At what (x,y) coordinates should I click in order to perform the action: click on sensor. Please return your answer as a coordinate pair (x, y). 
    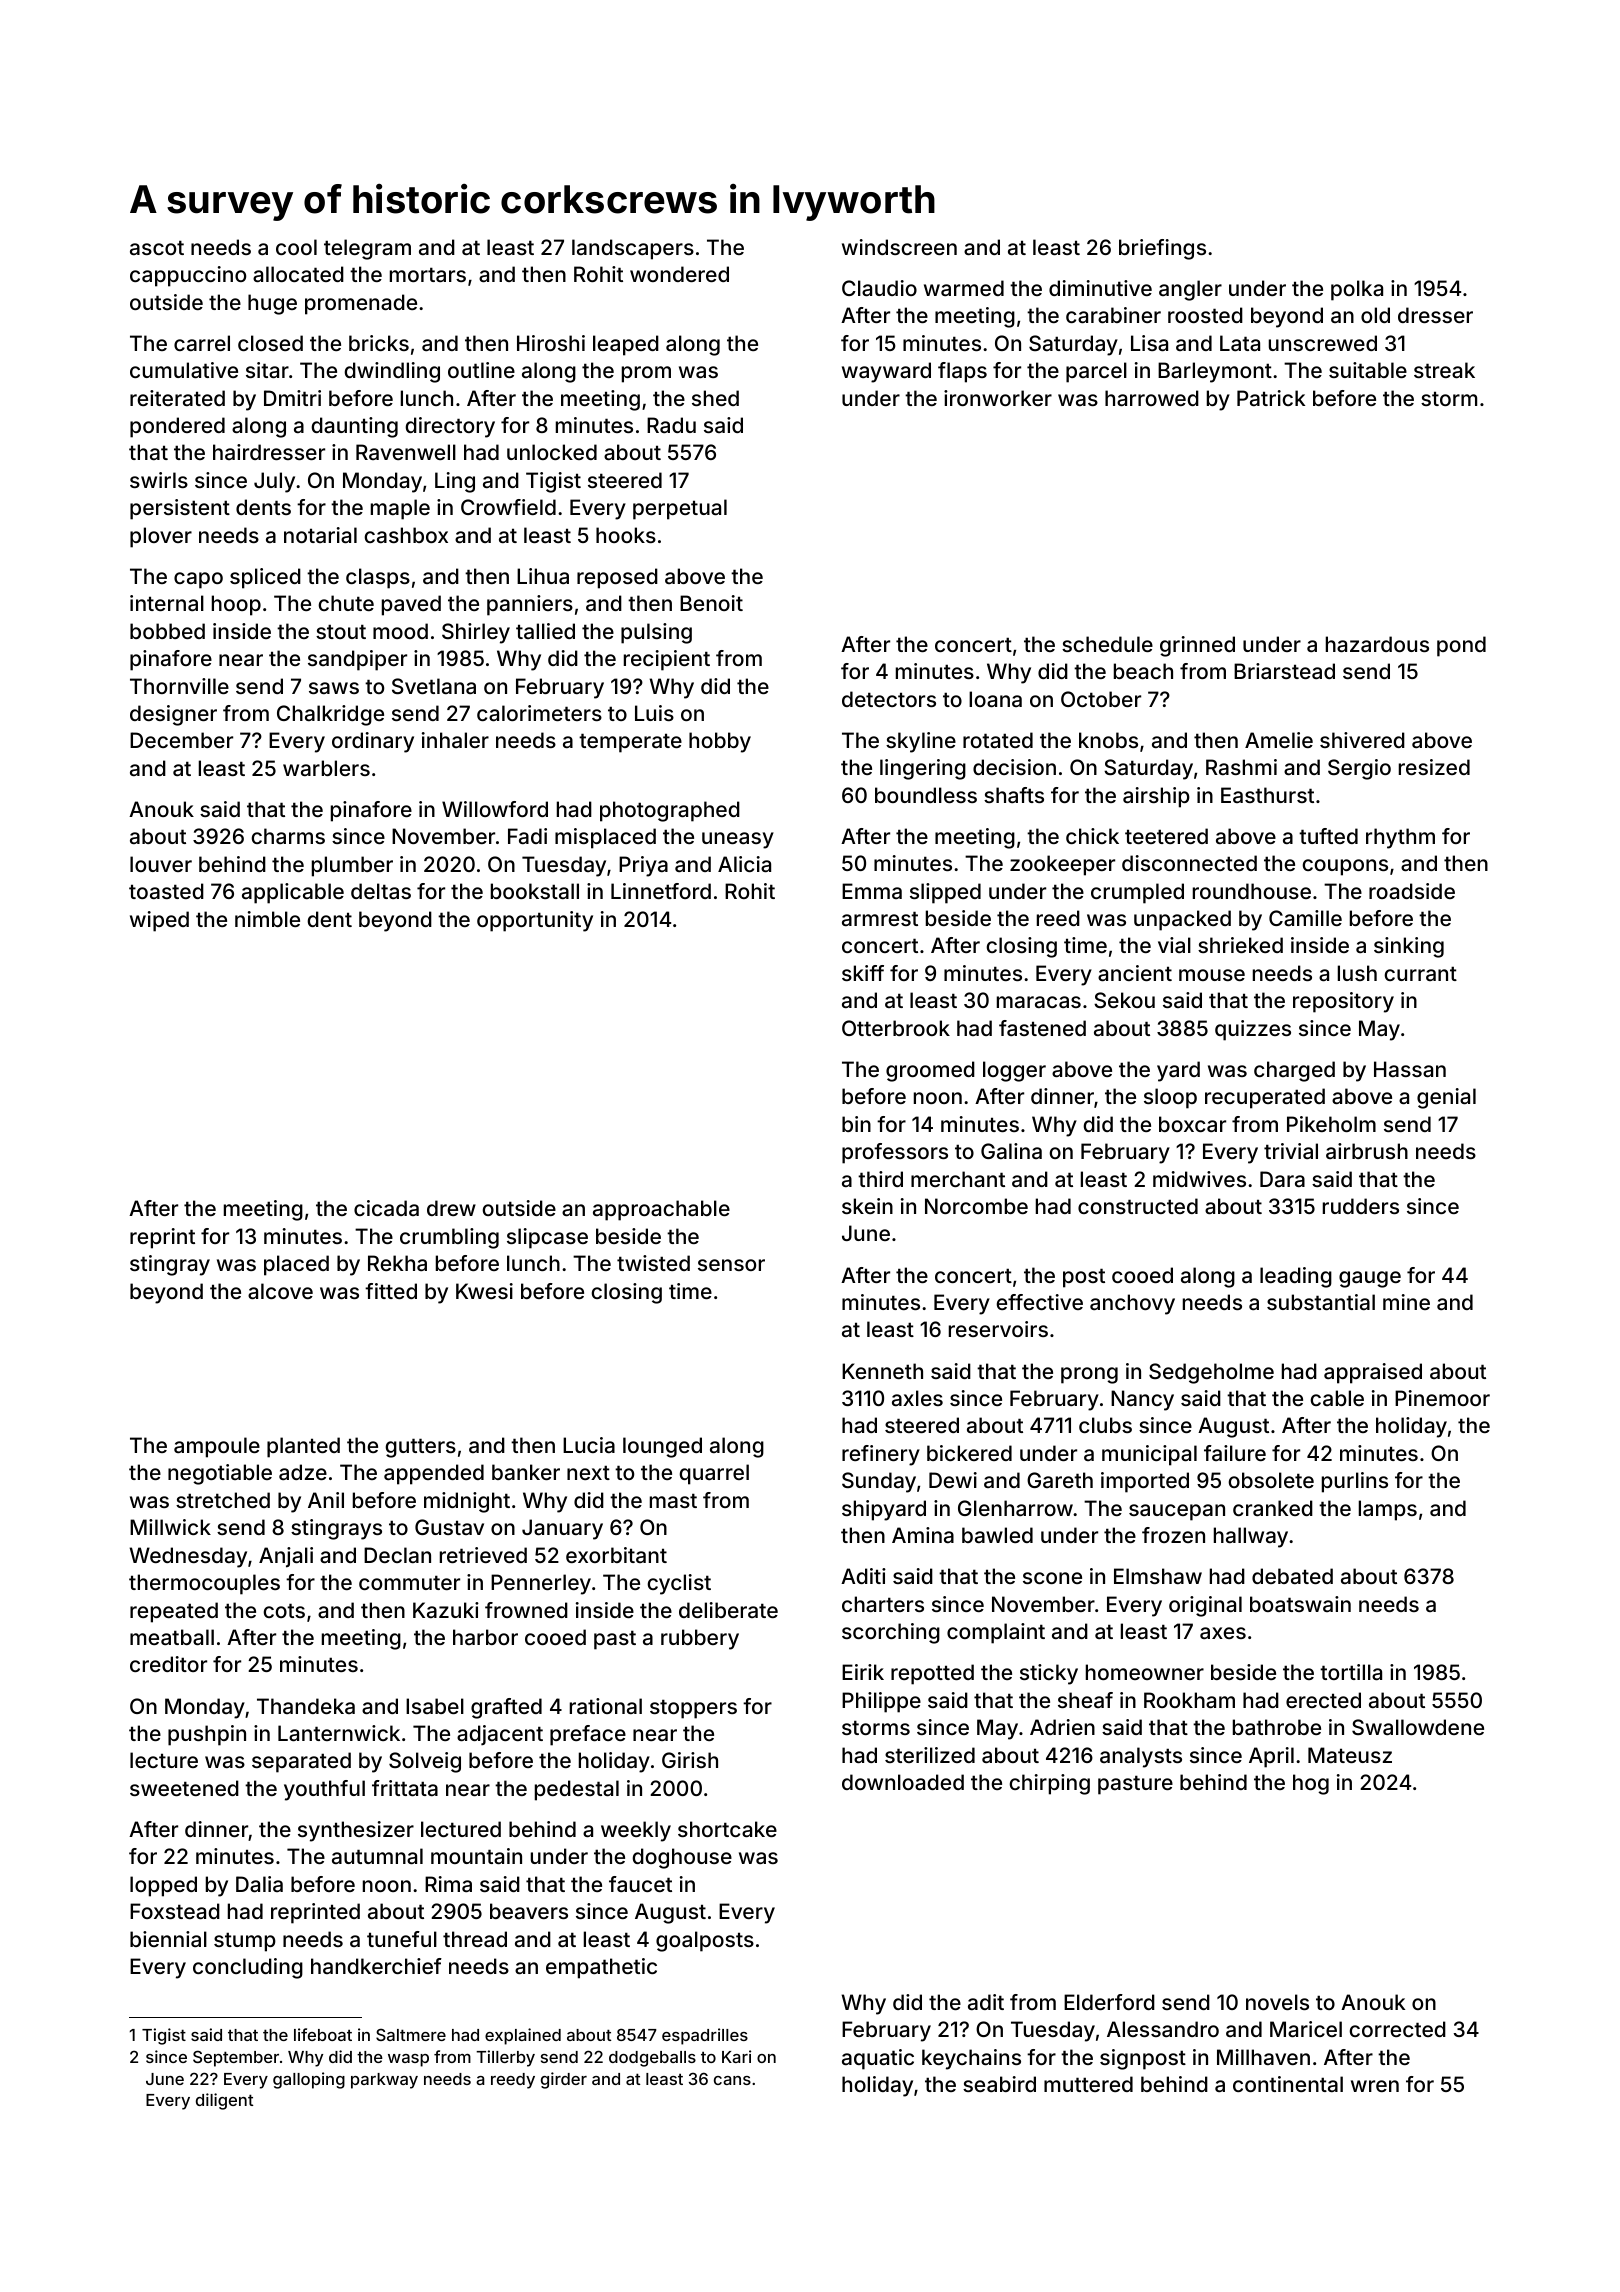
    Looking at the image, I should click on (731, 1265).
